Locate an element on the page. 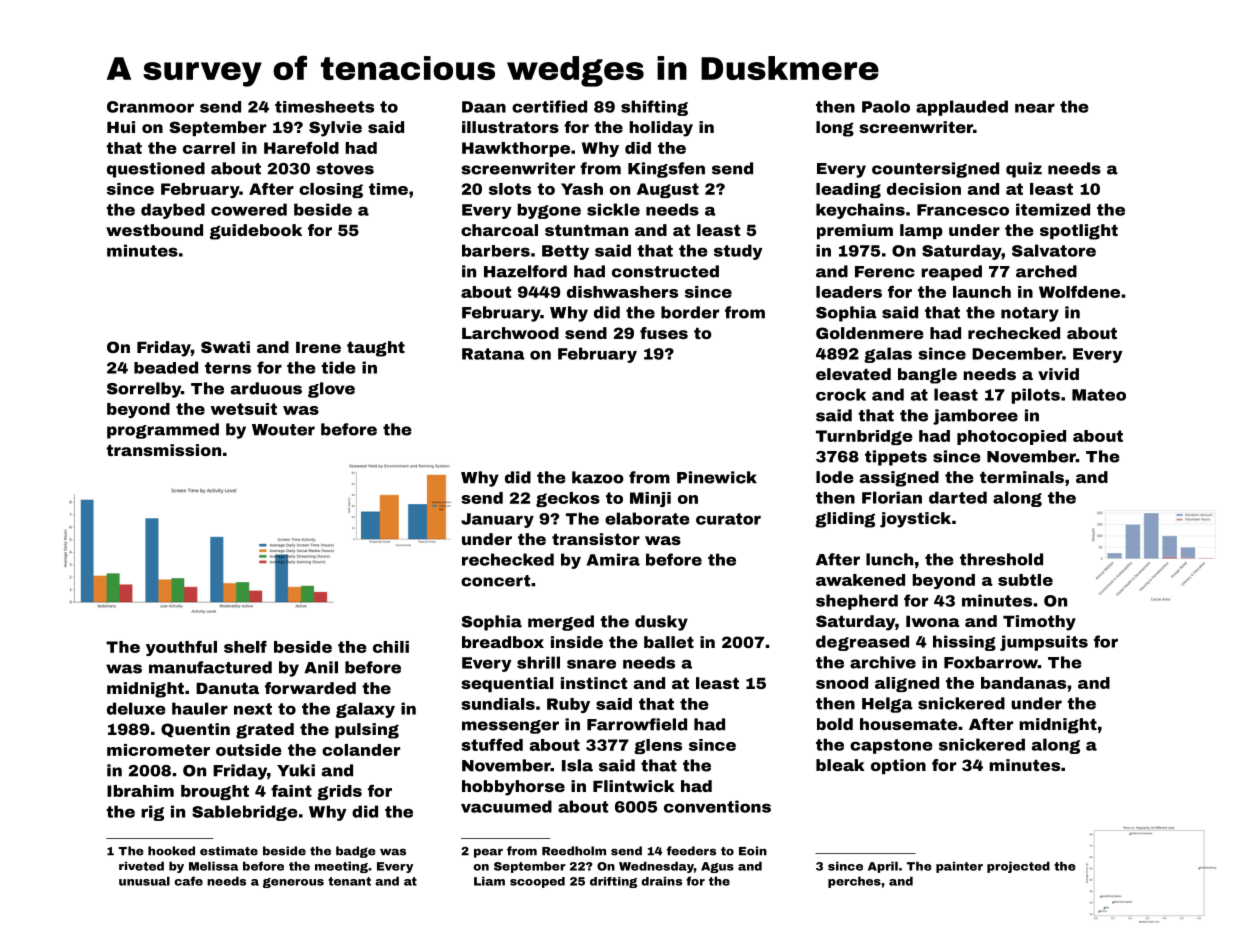 Image resolution: width=1233 pixels, height=952 pixels. constructed is located at coordinates (665, 271).
